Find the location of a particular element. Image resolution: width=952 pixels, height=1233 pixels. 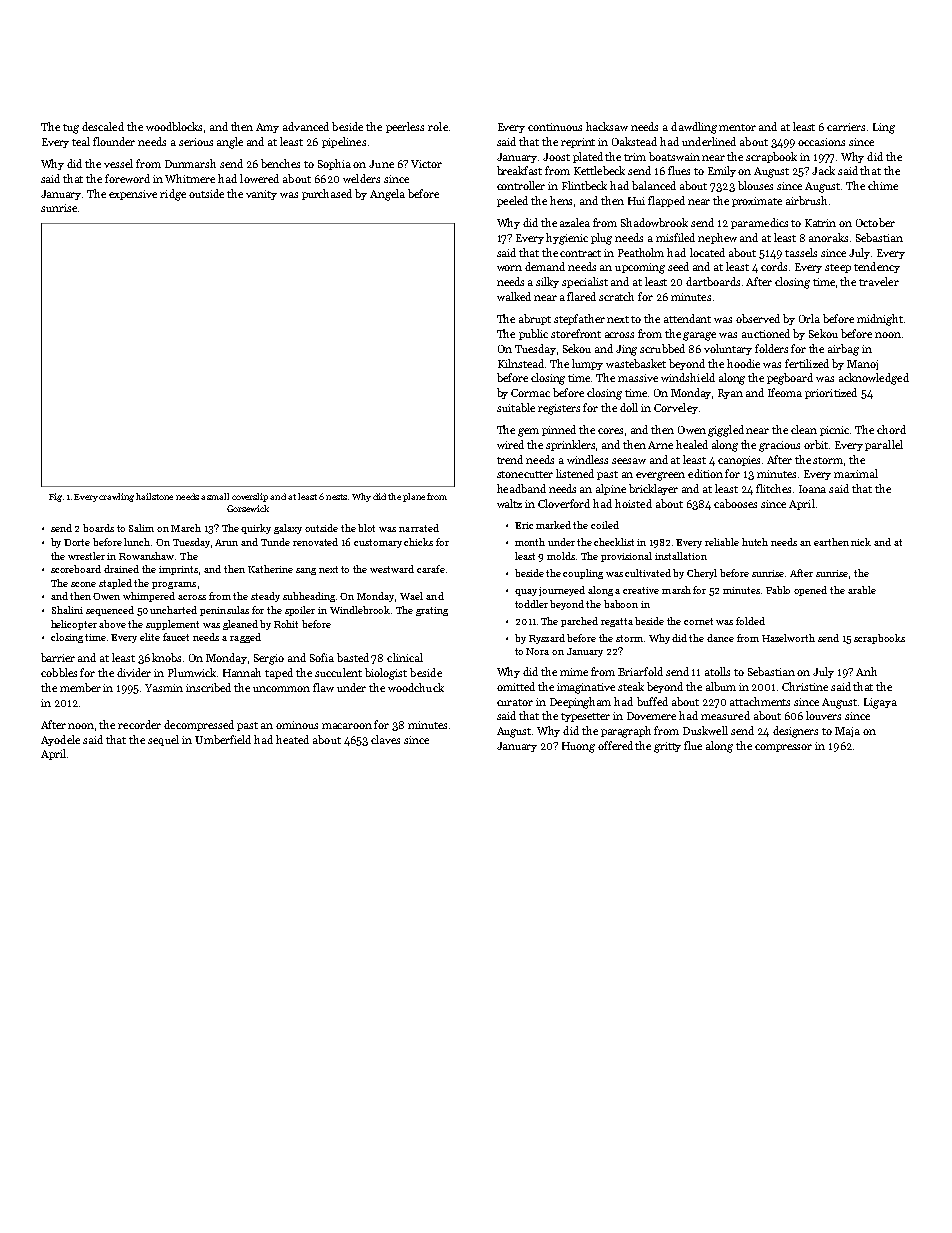

Sergio is located at coordinates (269, 659).
